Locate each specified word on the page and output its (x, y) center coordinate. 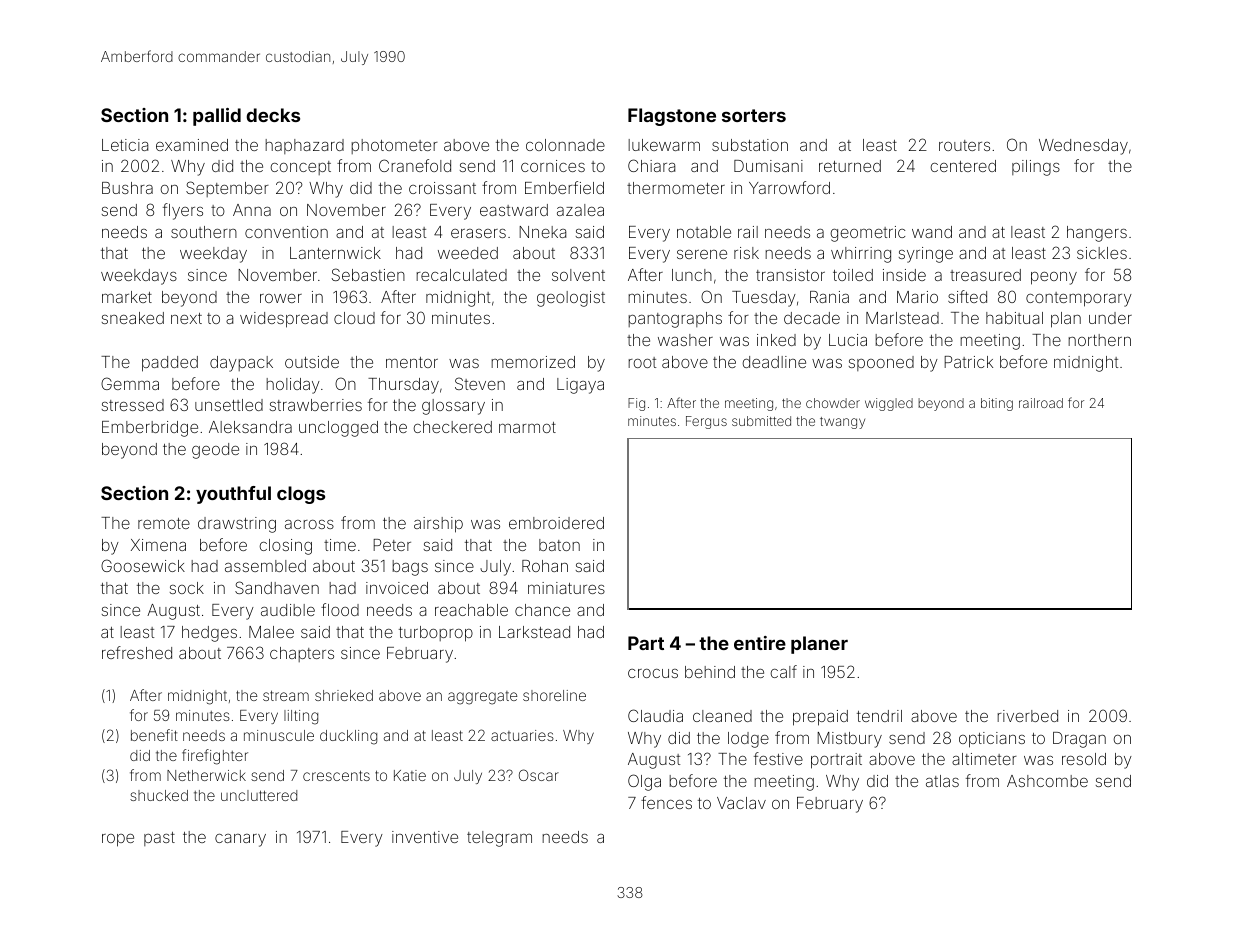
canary (240, 840)
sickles (1102, 253)
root (642, 362)
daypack (241, 364)
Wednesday (1083, 147)
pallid (217, 117)
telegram (499, 839)
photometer (394, 146)
